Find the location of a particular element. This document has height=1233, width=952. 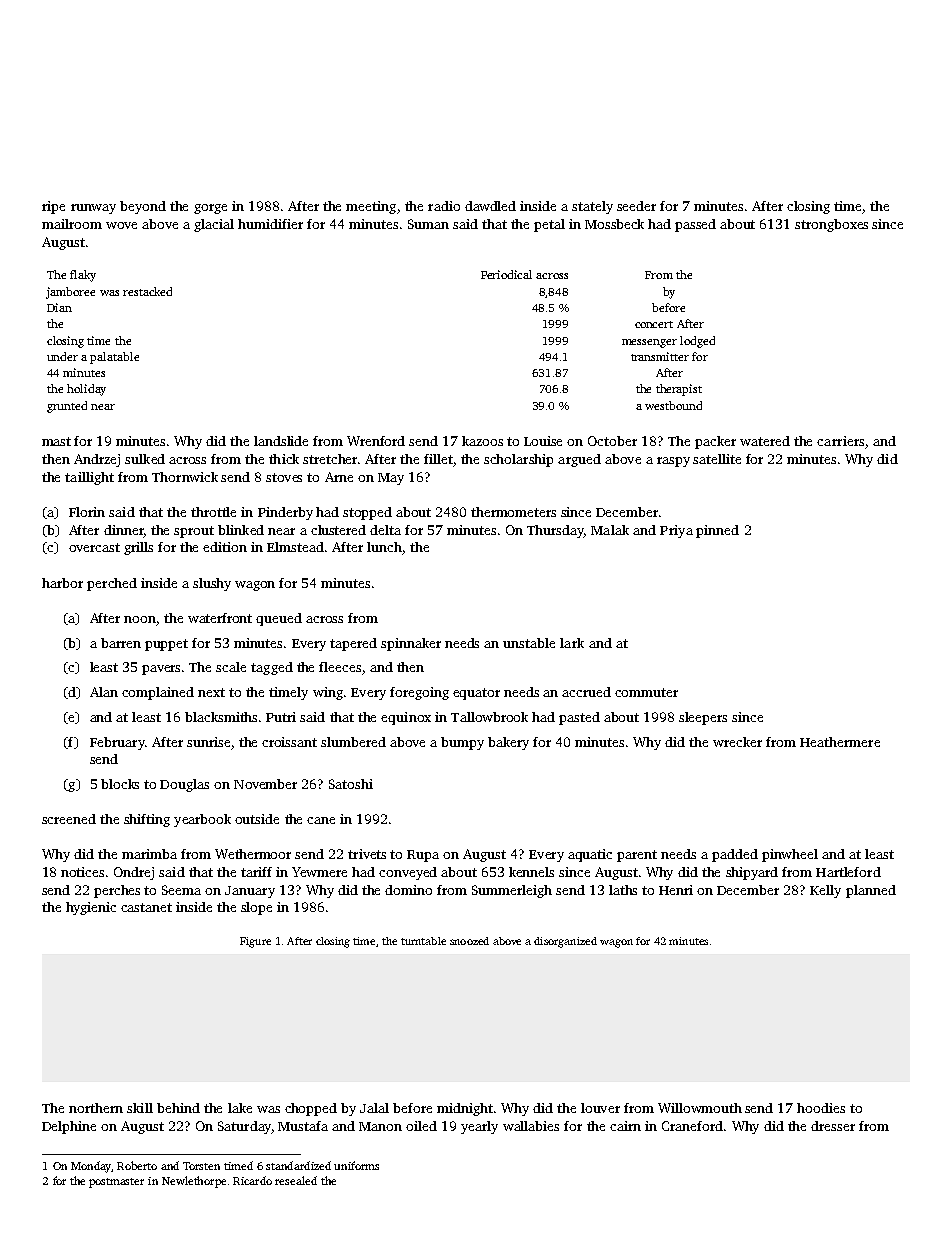

Periodical is located at coordinates (506, 274).
